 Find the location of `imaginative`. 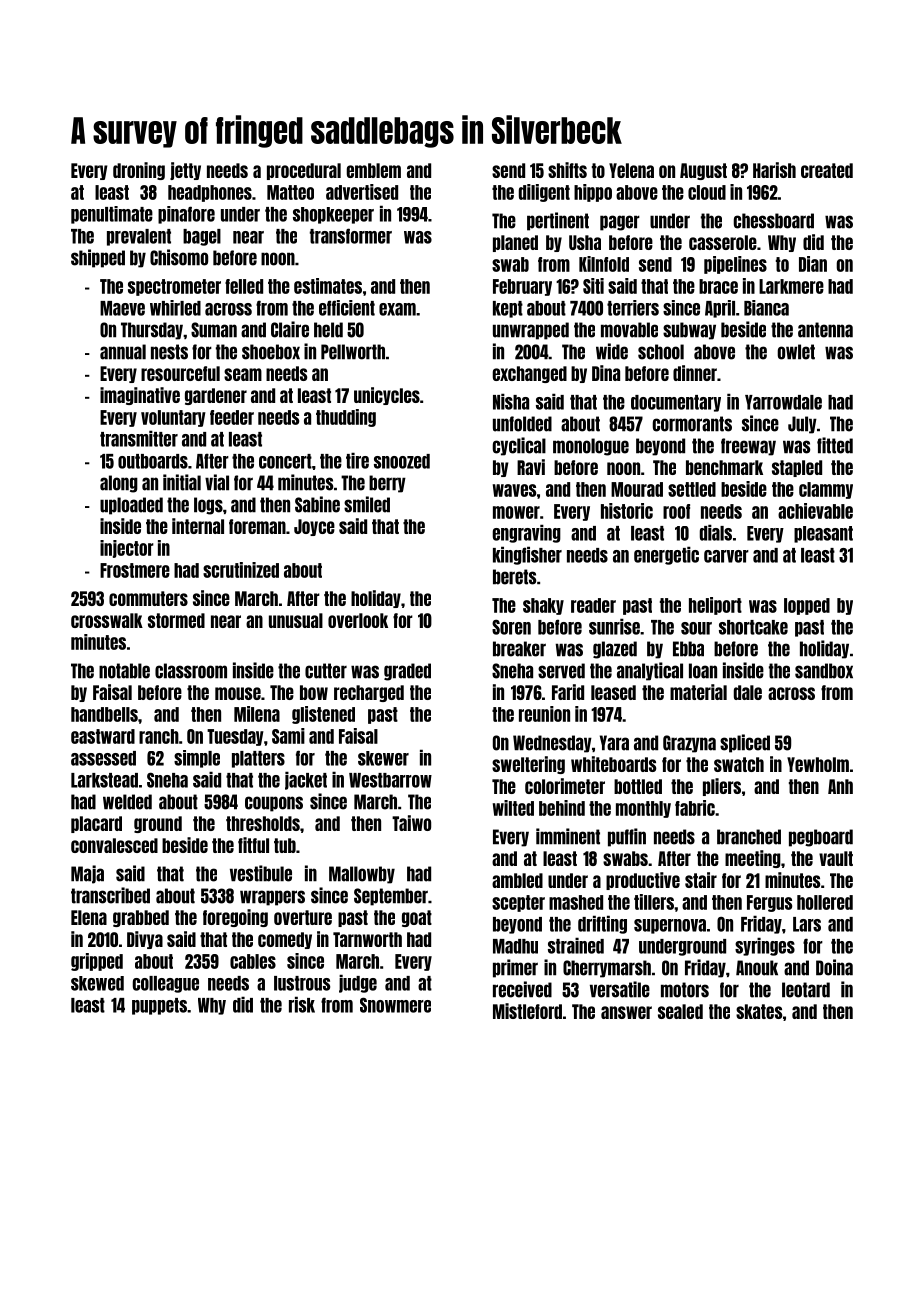

imaginative is located at coordinates (140, 396).
